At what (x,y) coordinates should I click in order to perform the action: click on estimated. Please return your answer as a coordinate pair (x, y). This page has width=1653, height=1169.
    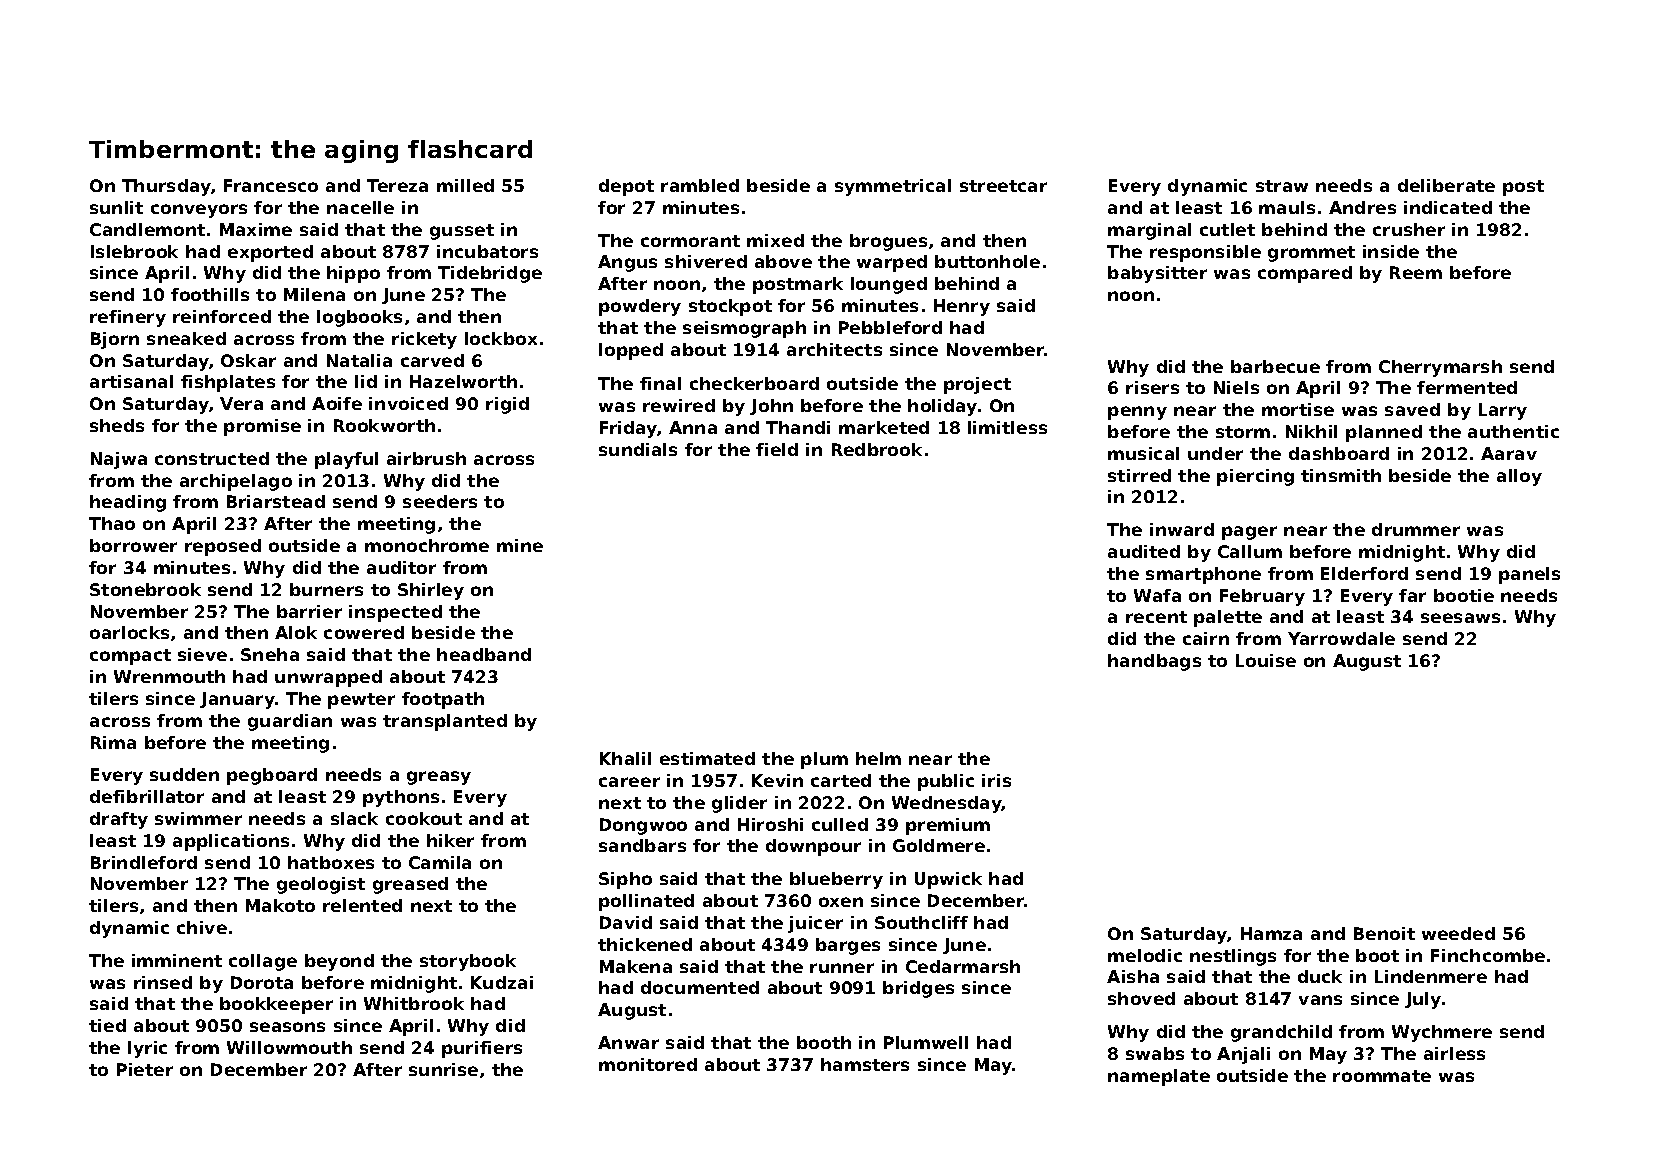
    Looking at the image, I should click on (707, 758).
